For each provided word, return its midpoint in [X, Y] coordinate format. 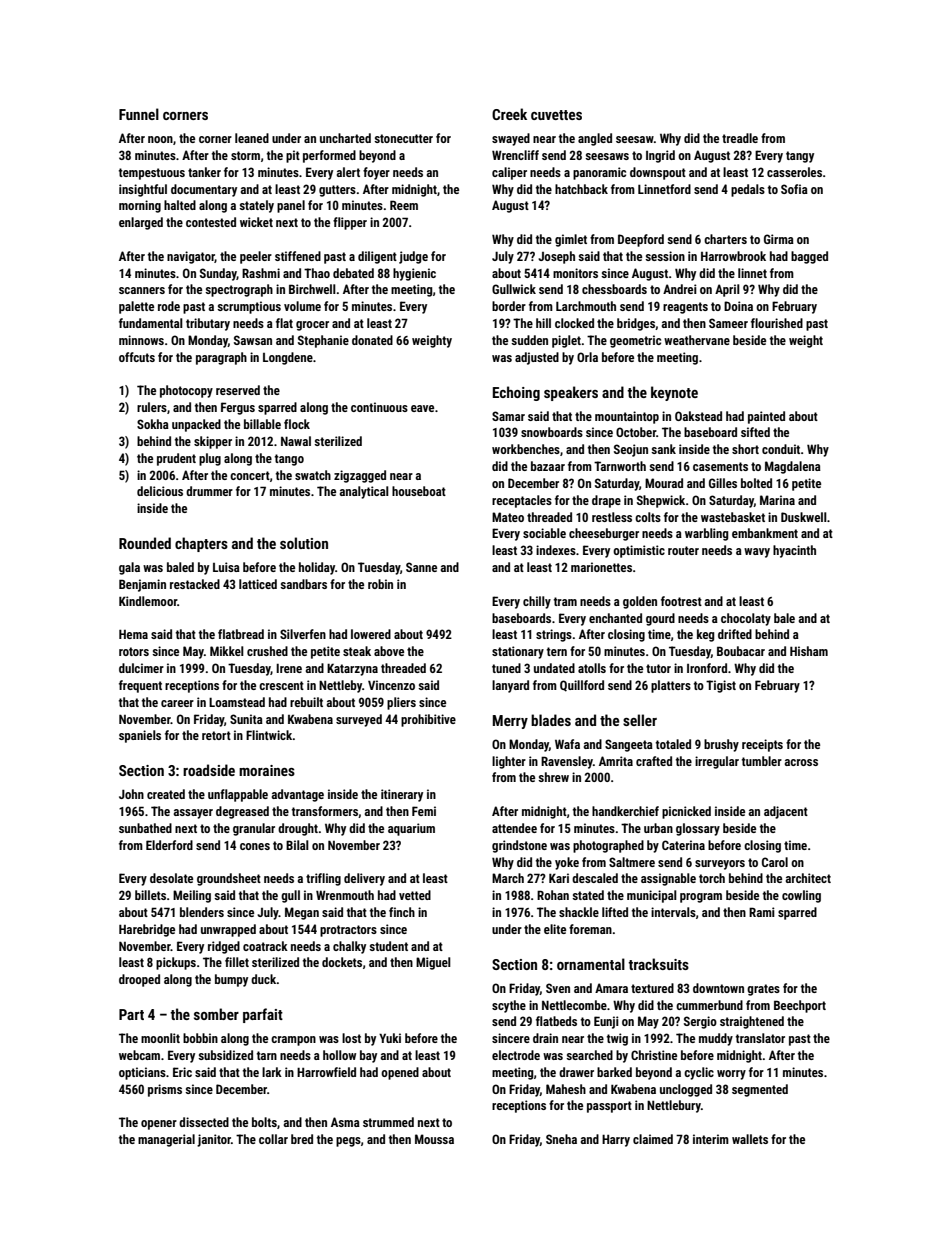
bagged [809, 257]
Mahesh [566, 1089]
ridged [224, 947]
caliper [509, 173]
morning [140, 206]
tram [565, 601]
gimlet [571, 240]
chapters [201, 544]
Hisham [809, 651]
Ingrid [660, 156]
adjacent [786, 812]
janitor [214, 1140]
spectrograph [239, 290]
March [508, 878]
